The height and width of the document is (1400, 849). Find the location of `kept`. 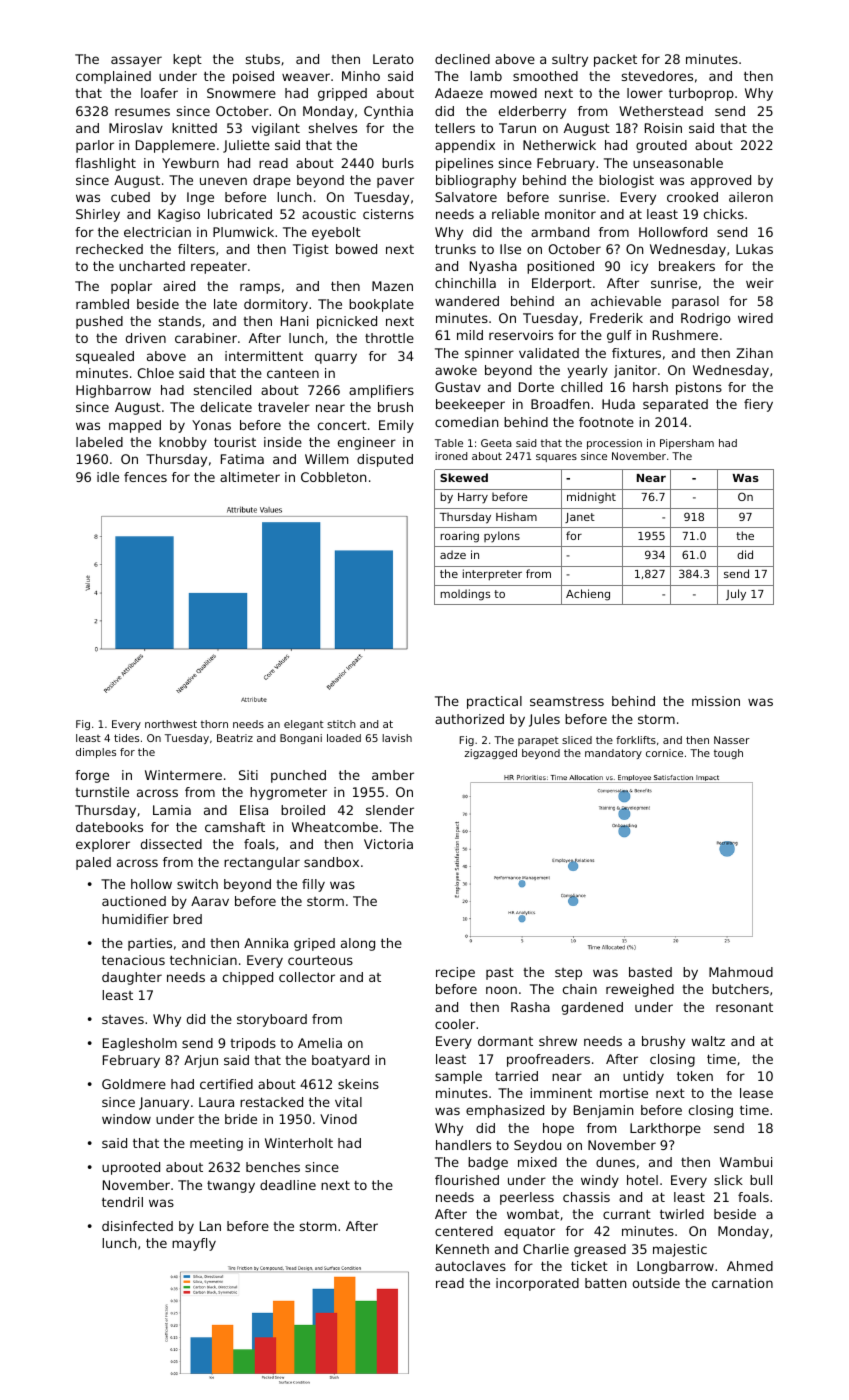

kept is located at coordinates (187, 60).
